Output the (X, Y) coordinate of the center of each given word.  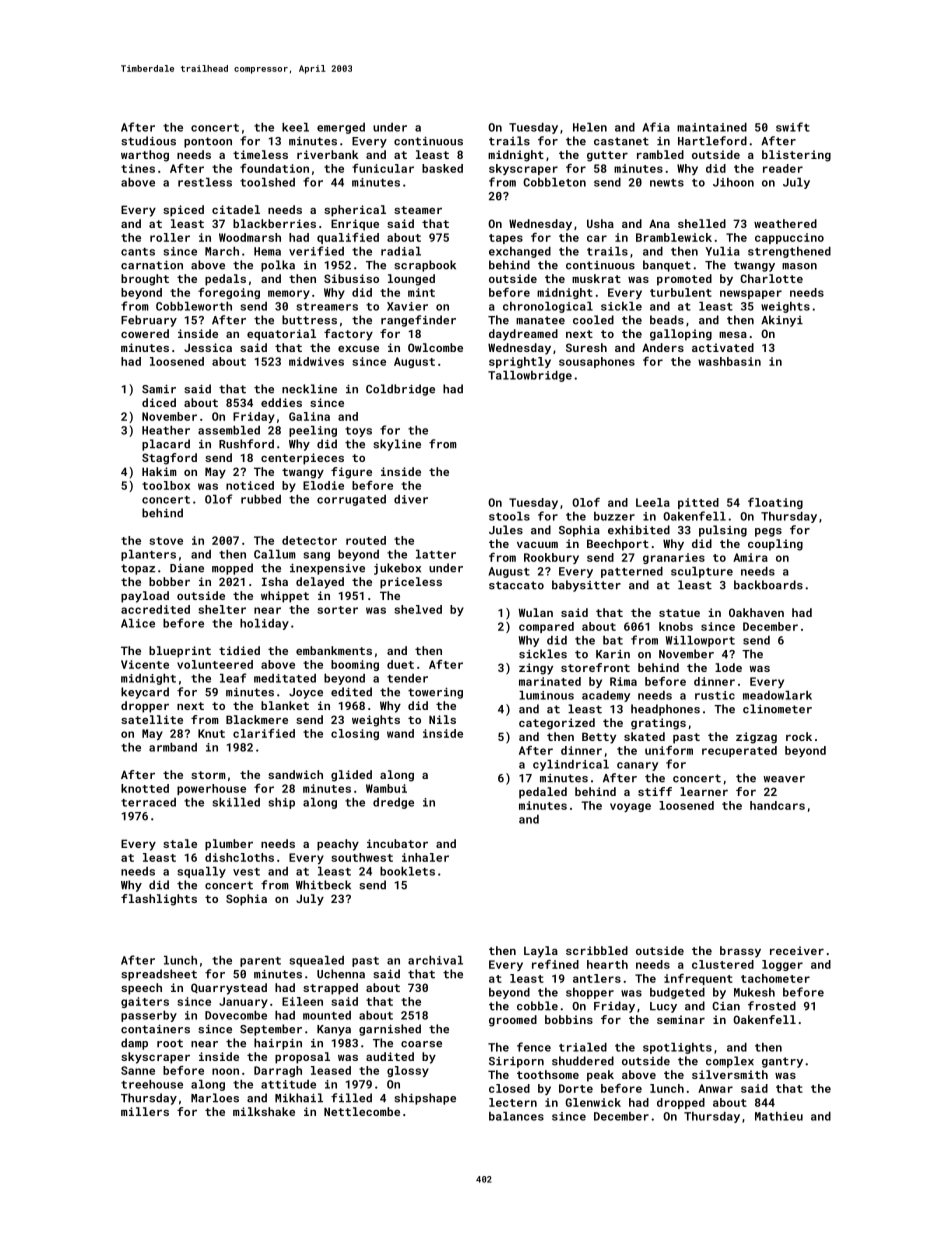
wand (400, 733)
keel (295, 127)
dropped (681, 1103)
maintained (712, 127)
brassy (740, 952)
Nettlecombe (362, 1111)
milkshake (264, 1111)
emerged (341, 128)
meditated (285, 678)
